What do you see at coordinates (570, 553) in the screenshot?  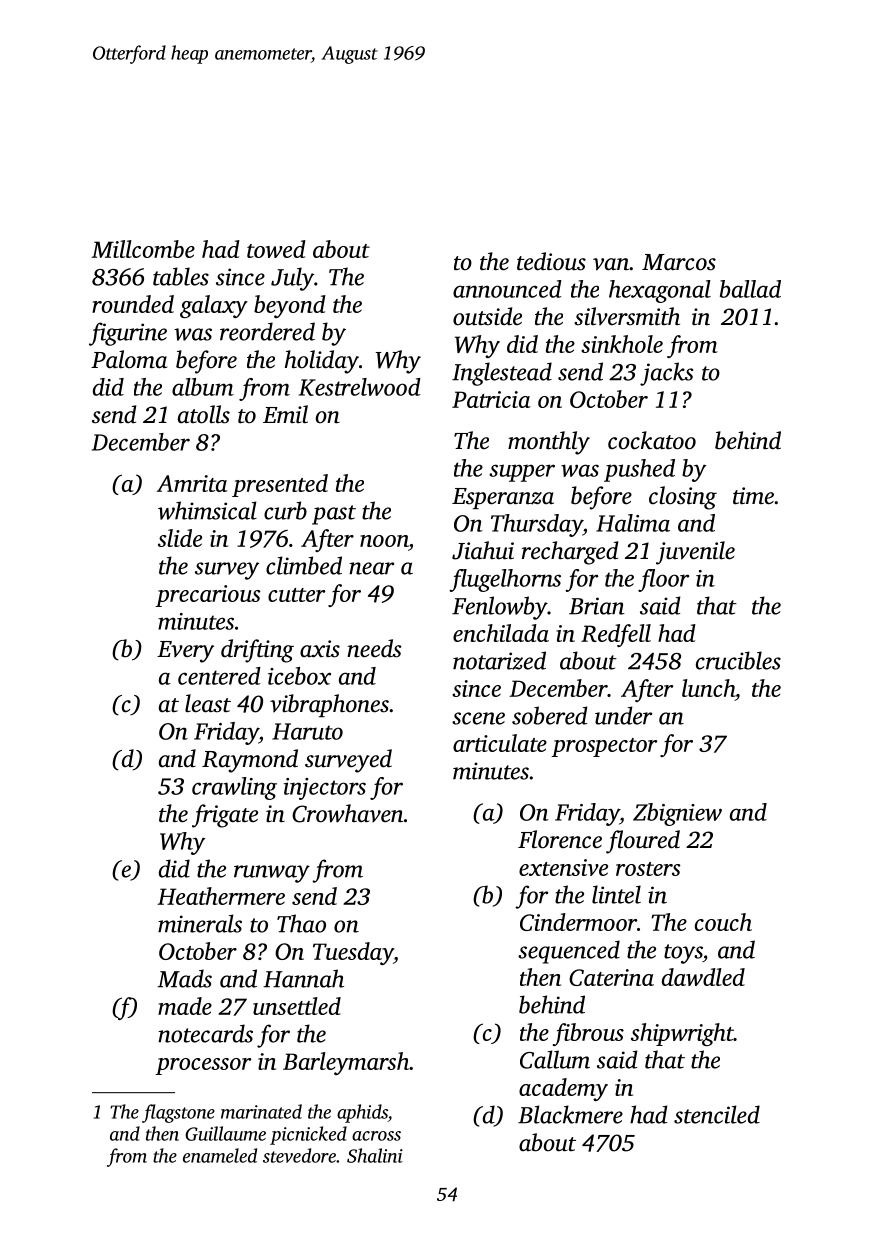 I see `recharged` at bounding box center [570, 553].
